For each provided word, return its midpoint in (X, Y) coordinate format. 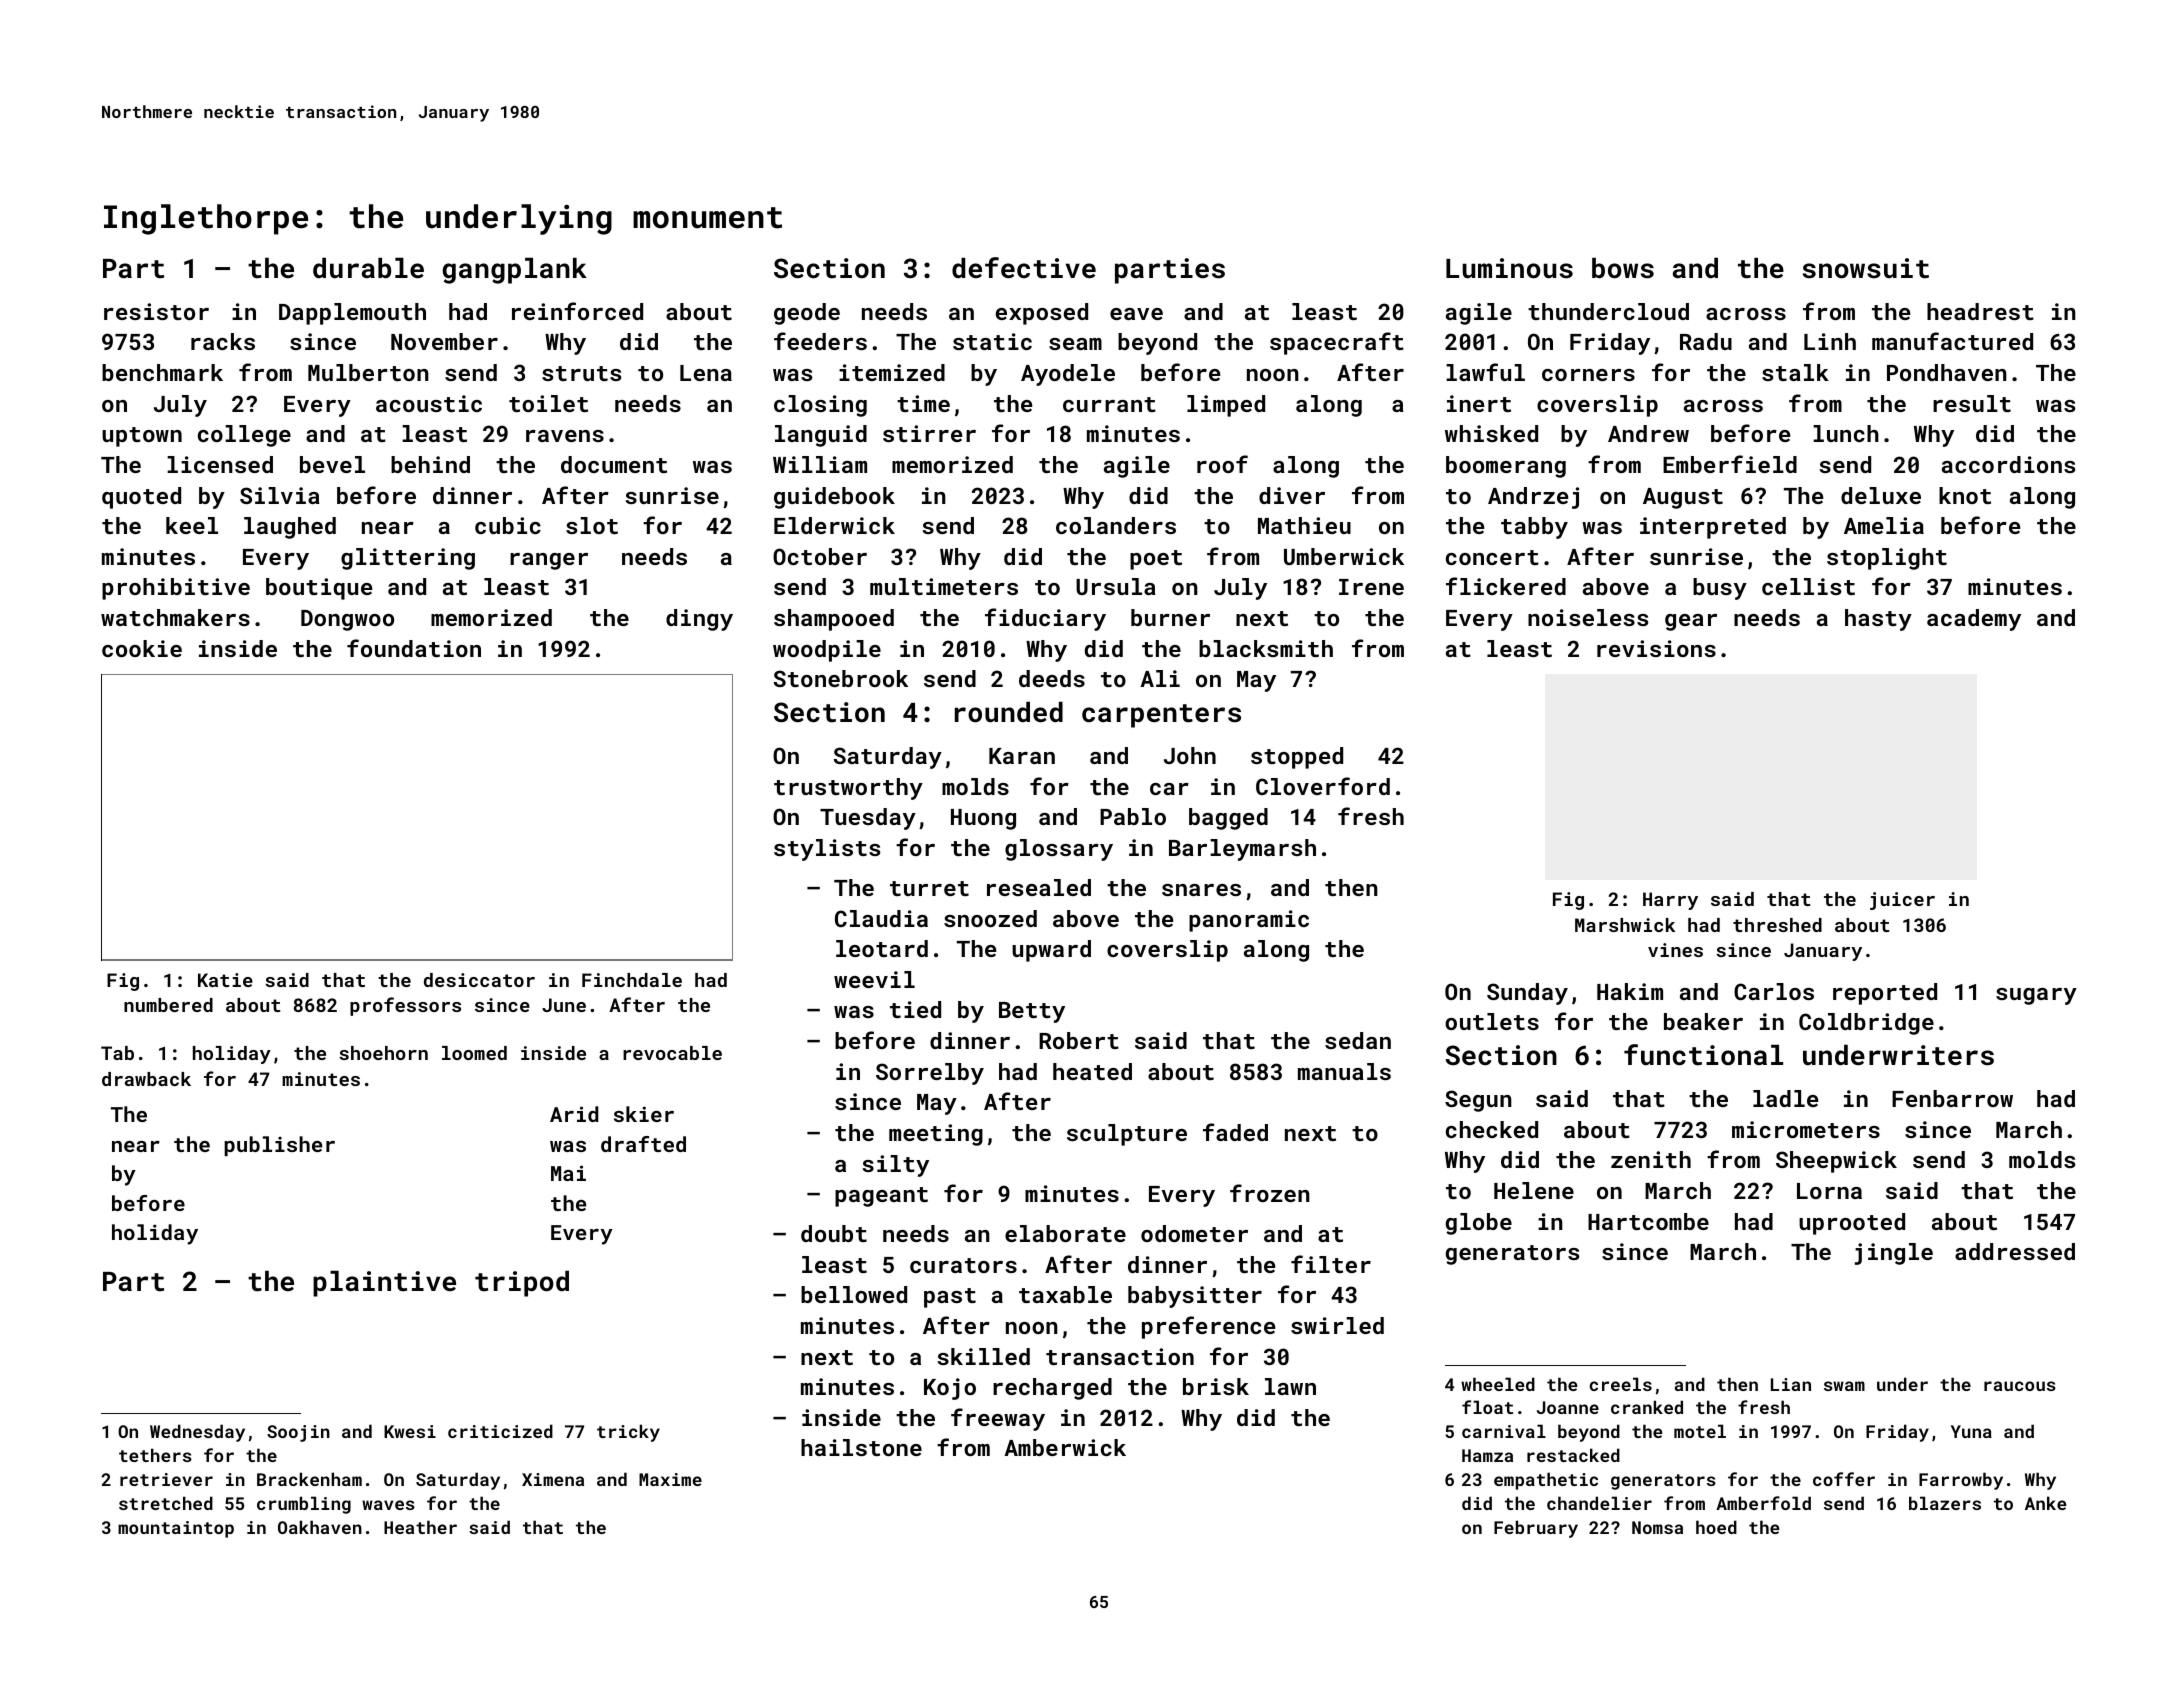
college (244, 436)
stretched (166, 1503)
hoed (1716, 1527)
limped (1226, 406)
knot (1965, 495)
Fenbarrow (1952, 1098)
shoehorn (383, 1053)
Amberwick (1065, 1447)
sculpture (1127, 1135)
